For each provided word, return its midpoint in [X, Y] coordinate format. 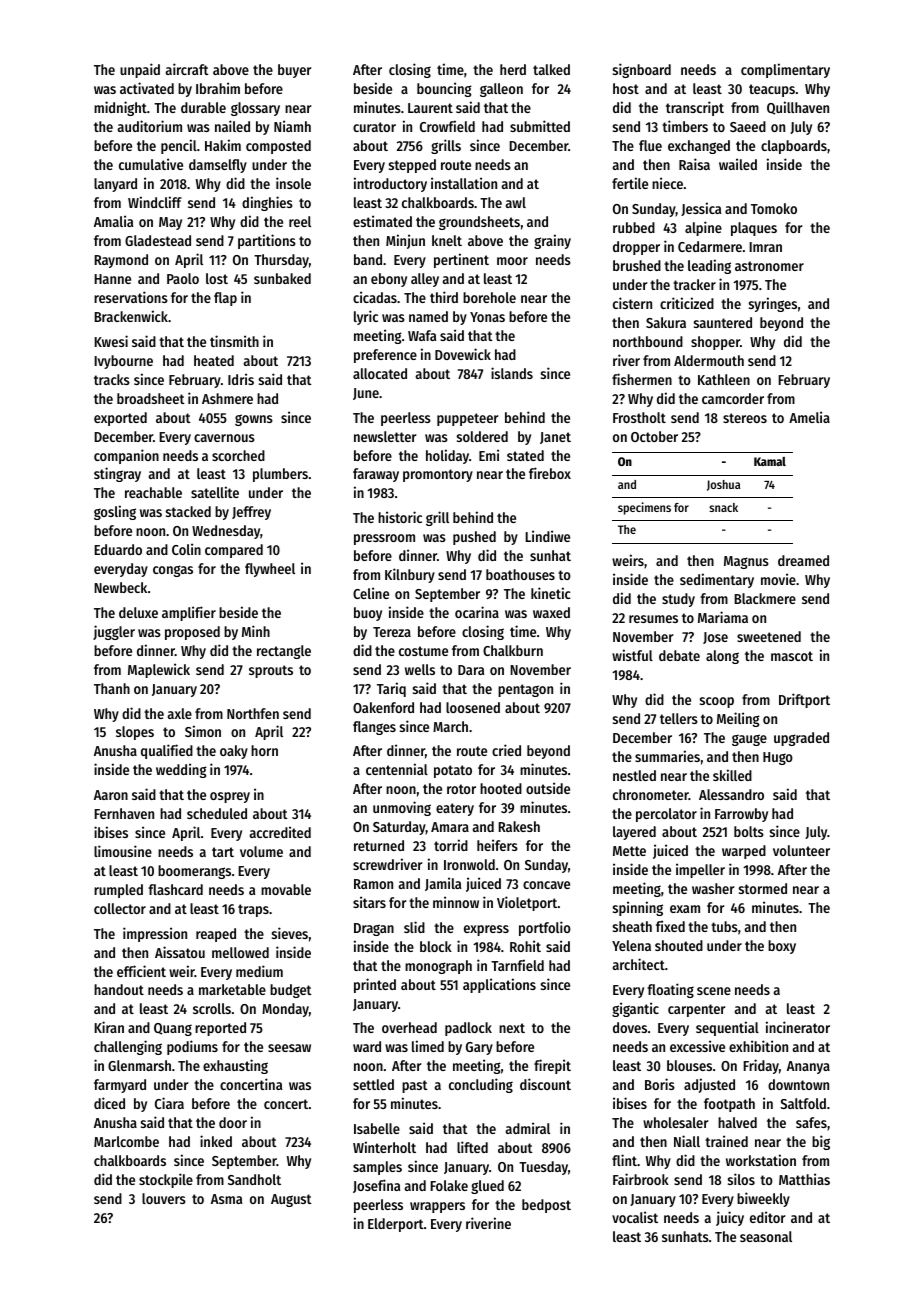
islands [512, 373]
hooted [501, 788]
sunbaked [282, 278]
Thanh [112, 688]
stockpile [166, 1180]
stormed [763, 888]
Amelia [809, 417]
